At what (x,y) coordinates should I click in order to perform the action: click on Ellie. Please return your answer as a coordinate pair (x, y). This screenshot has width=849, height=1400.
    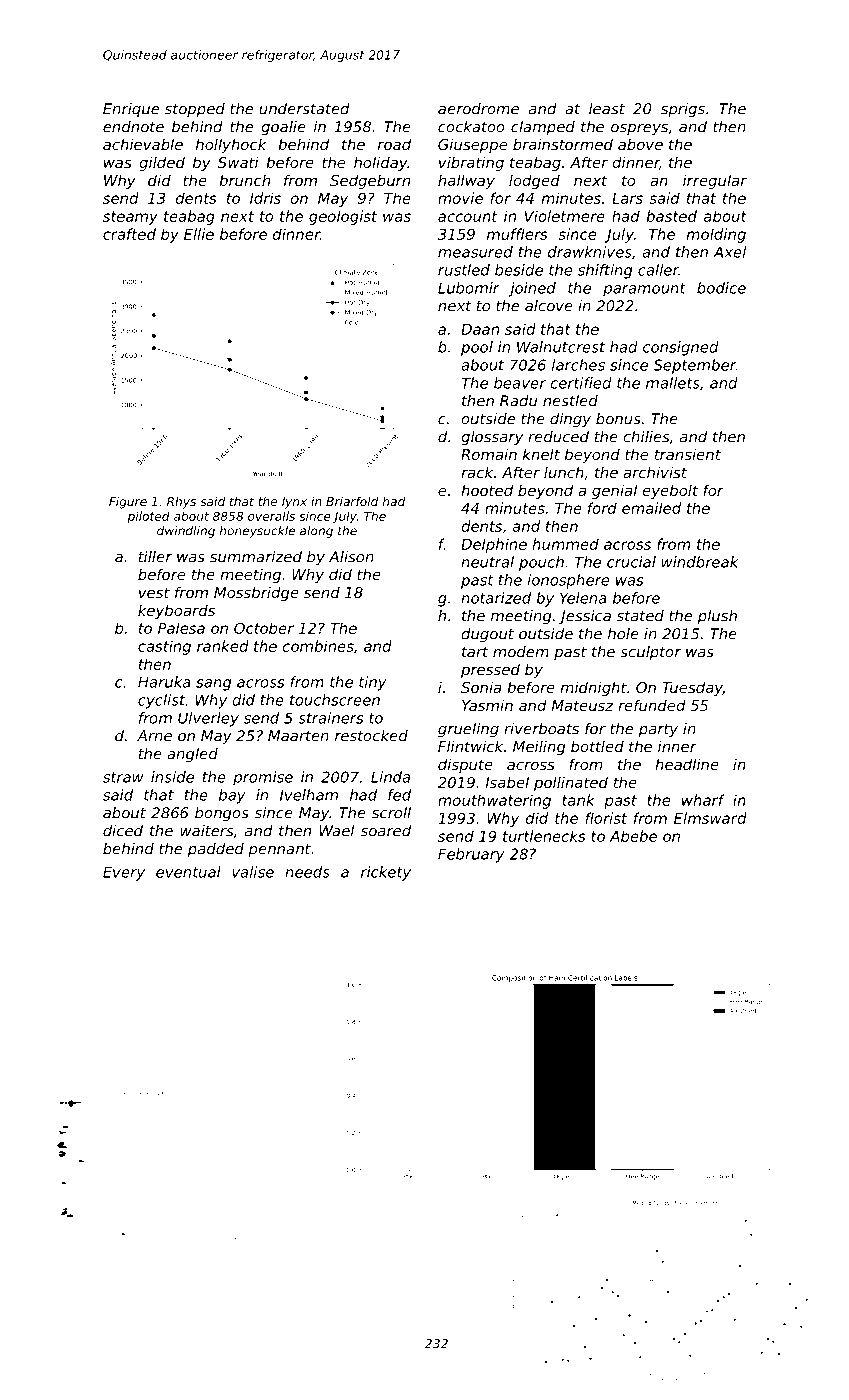
    Looking at the image, I should click on (199, 234).
